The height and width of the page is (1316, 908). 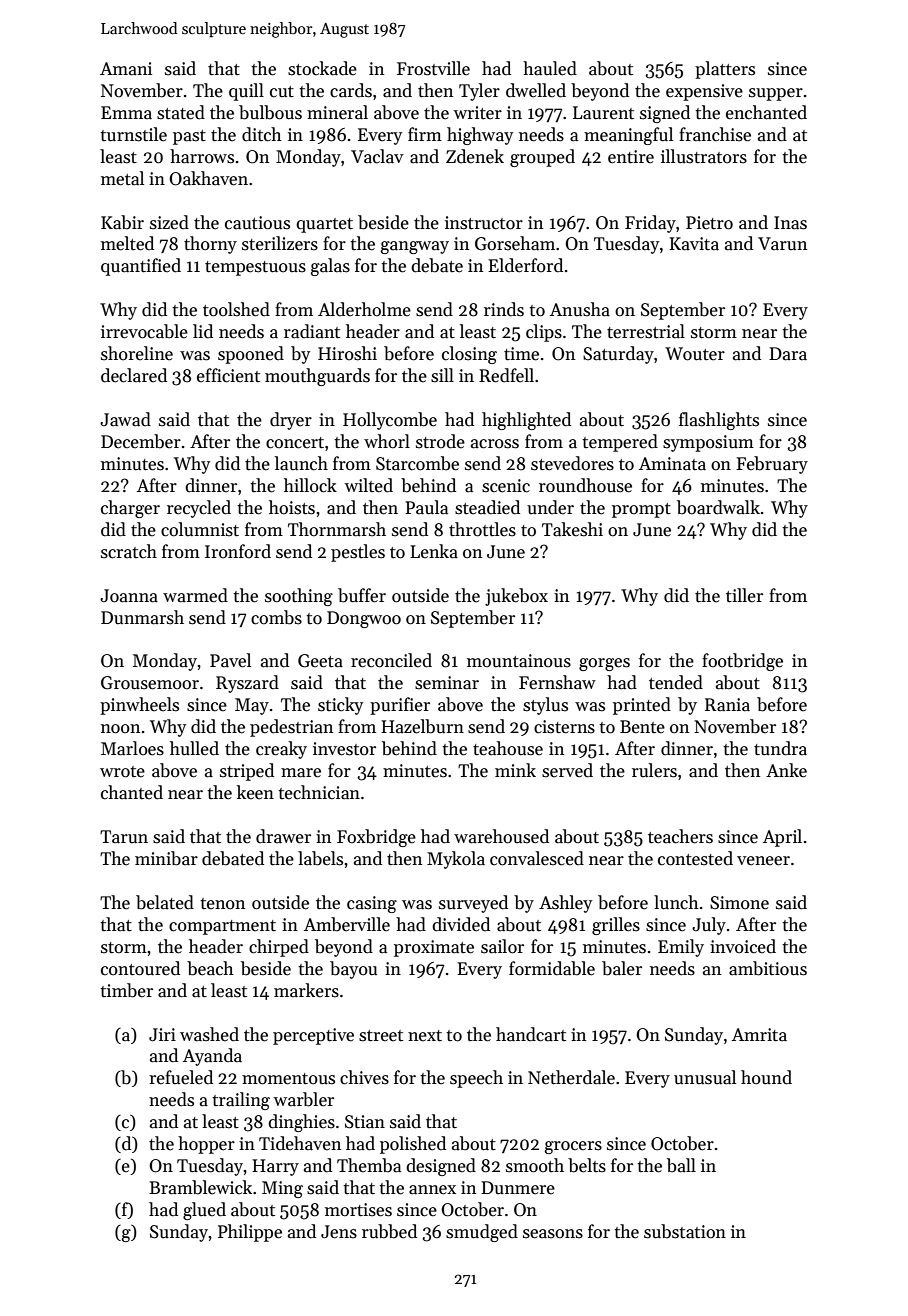 What do you see at coordinates (727, 705) in the page?
I see `Rania` at bounding box center [727, 705].
